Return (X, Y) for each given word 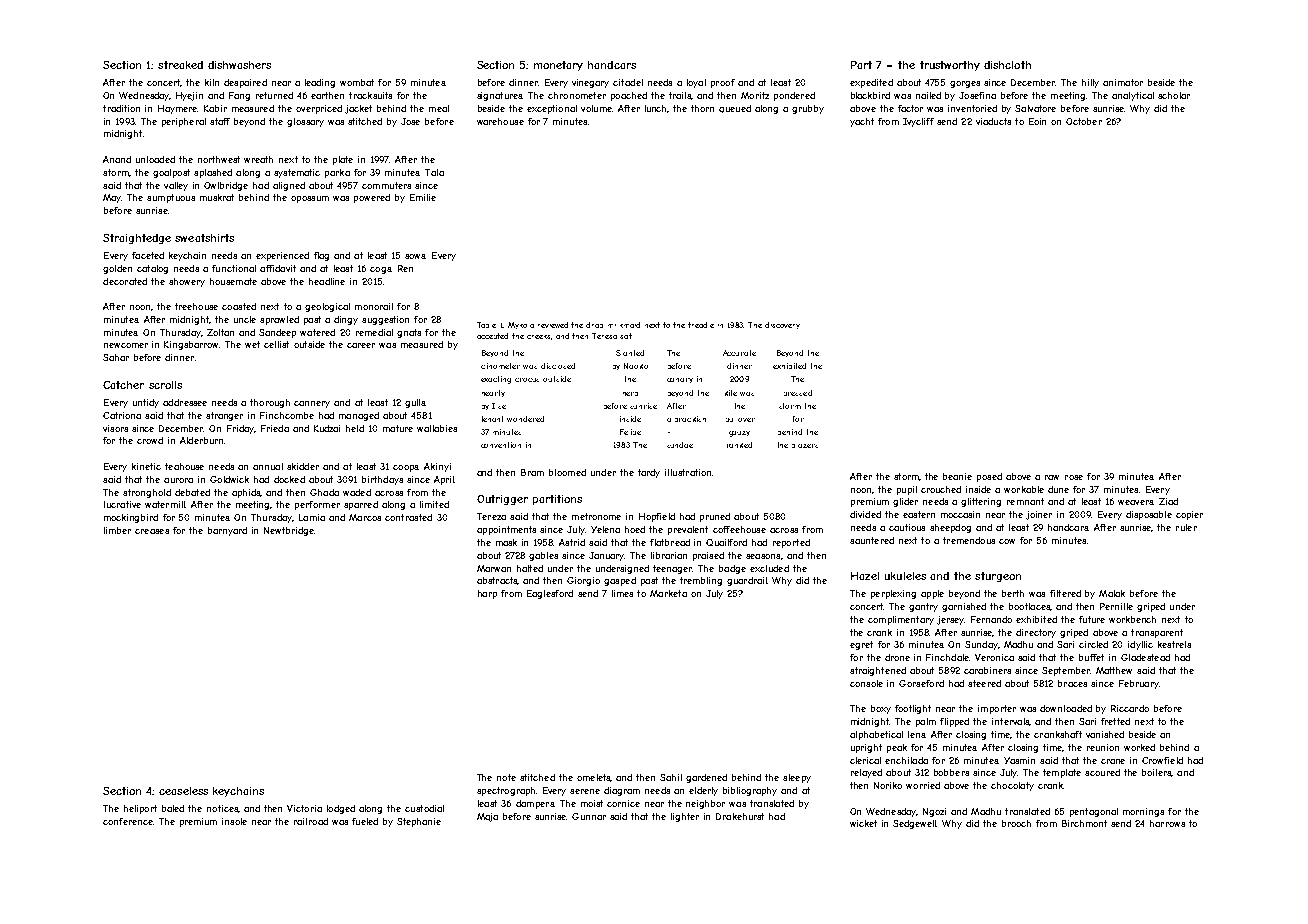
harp (487, 594)
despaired (245, 83)
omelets (594, 778)
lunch (656, 109)
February (1139, 684)
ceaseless (183, 791)
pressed (798, 393)
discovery (782, 325)
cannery (312, 404)
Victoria (304, 808)
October (1084, 121)
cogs (380, 270)
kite (731, 393)
